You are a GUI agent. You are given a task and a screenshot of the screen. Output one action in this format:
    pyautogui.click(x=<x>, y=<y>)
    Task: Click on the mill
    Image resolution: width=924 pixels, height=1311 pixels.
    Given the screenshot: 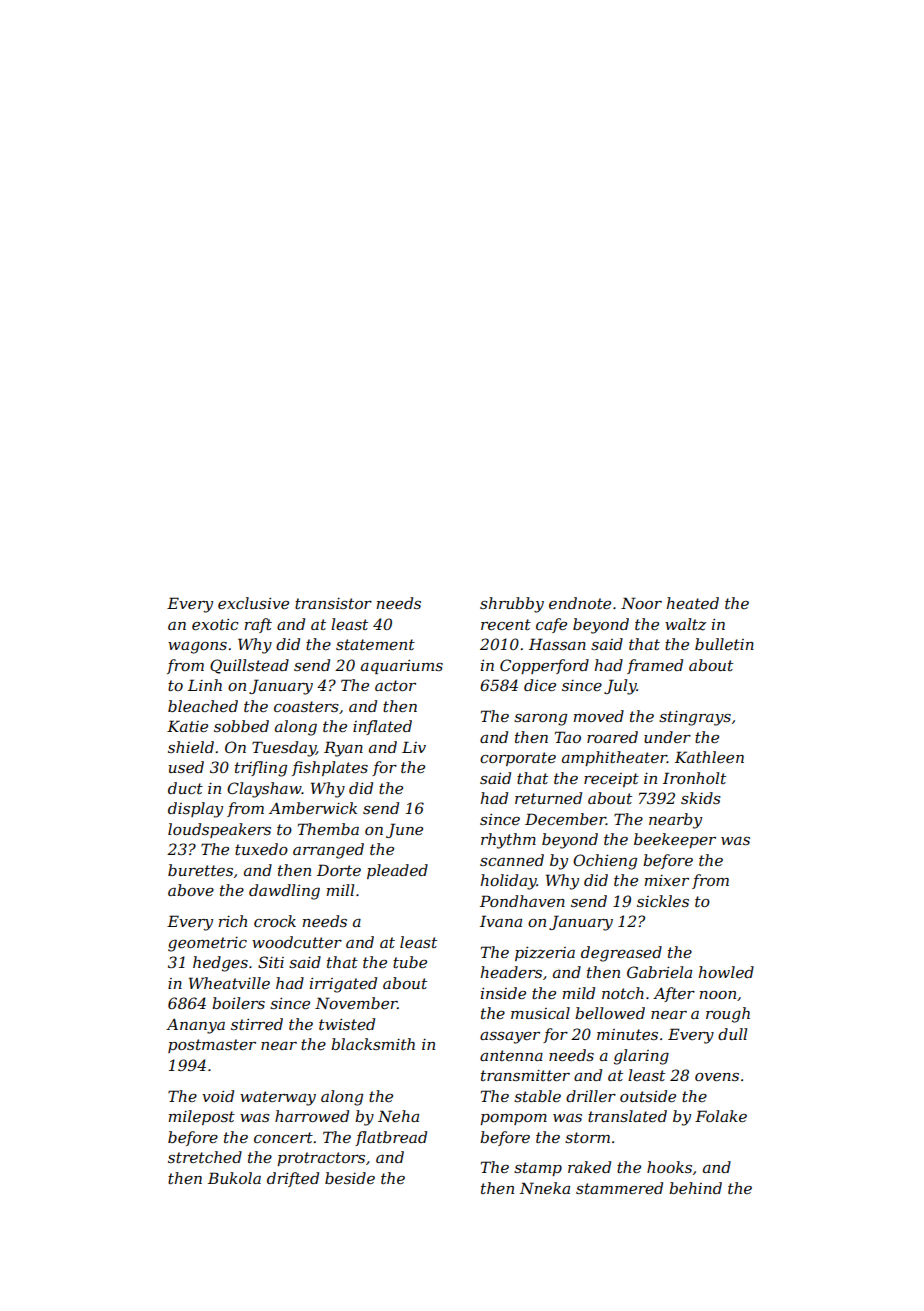 What is the action you would take?
    pyautogui.click(x=340, y=890)
